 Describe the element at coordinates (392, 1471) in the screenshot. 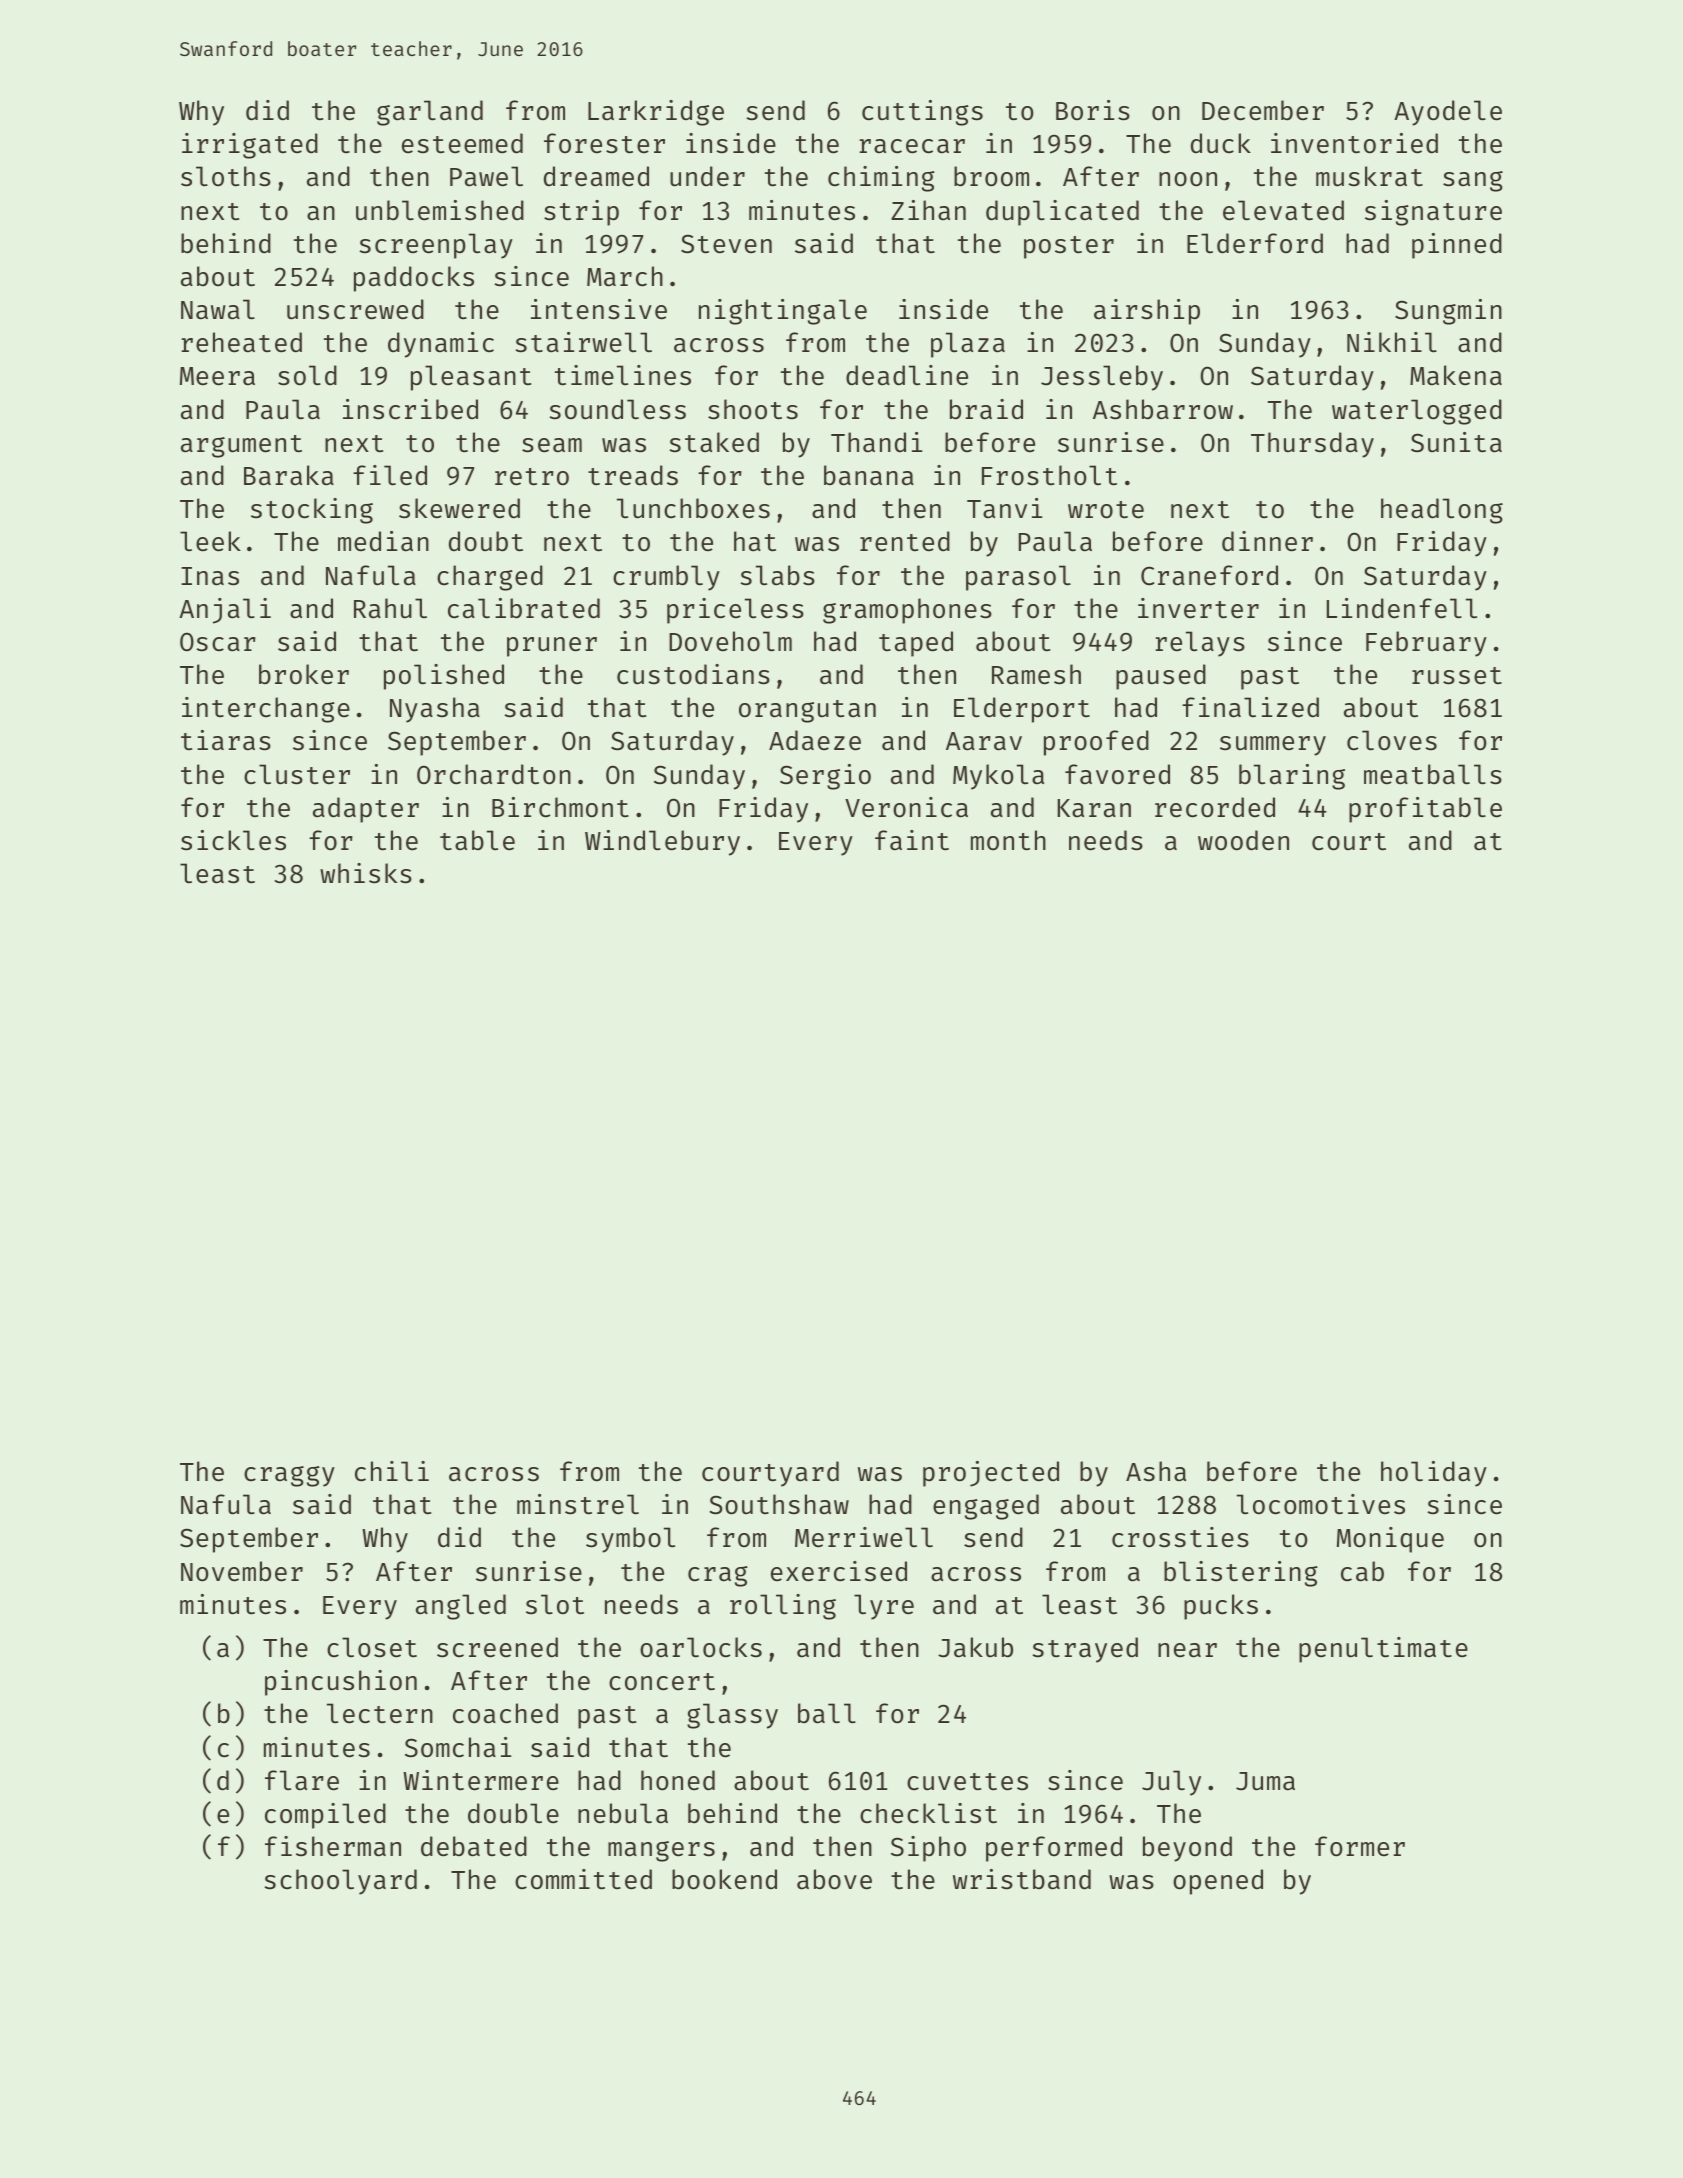

I see `chili` at that location.
